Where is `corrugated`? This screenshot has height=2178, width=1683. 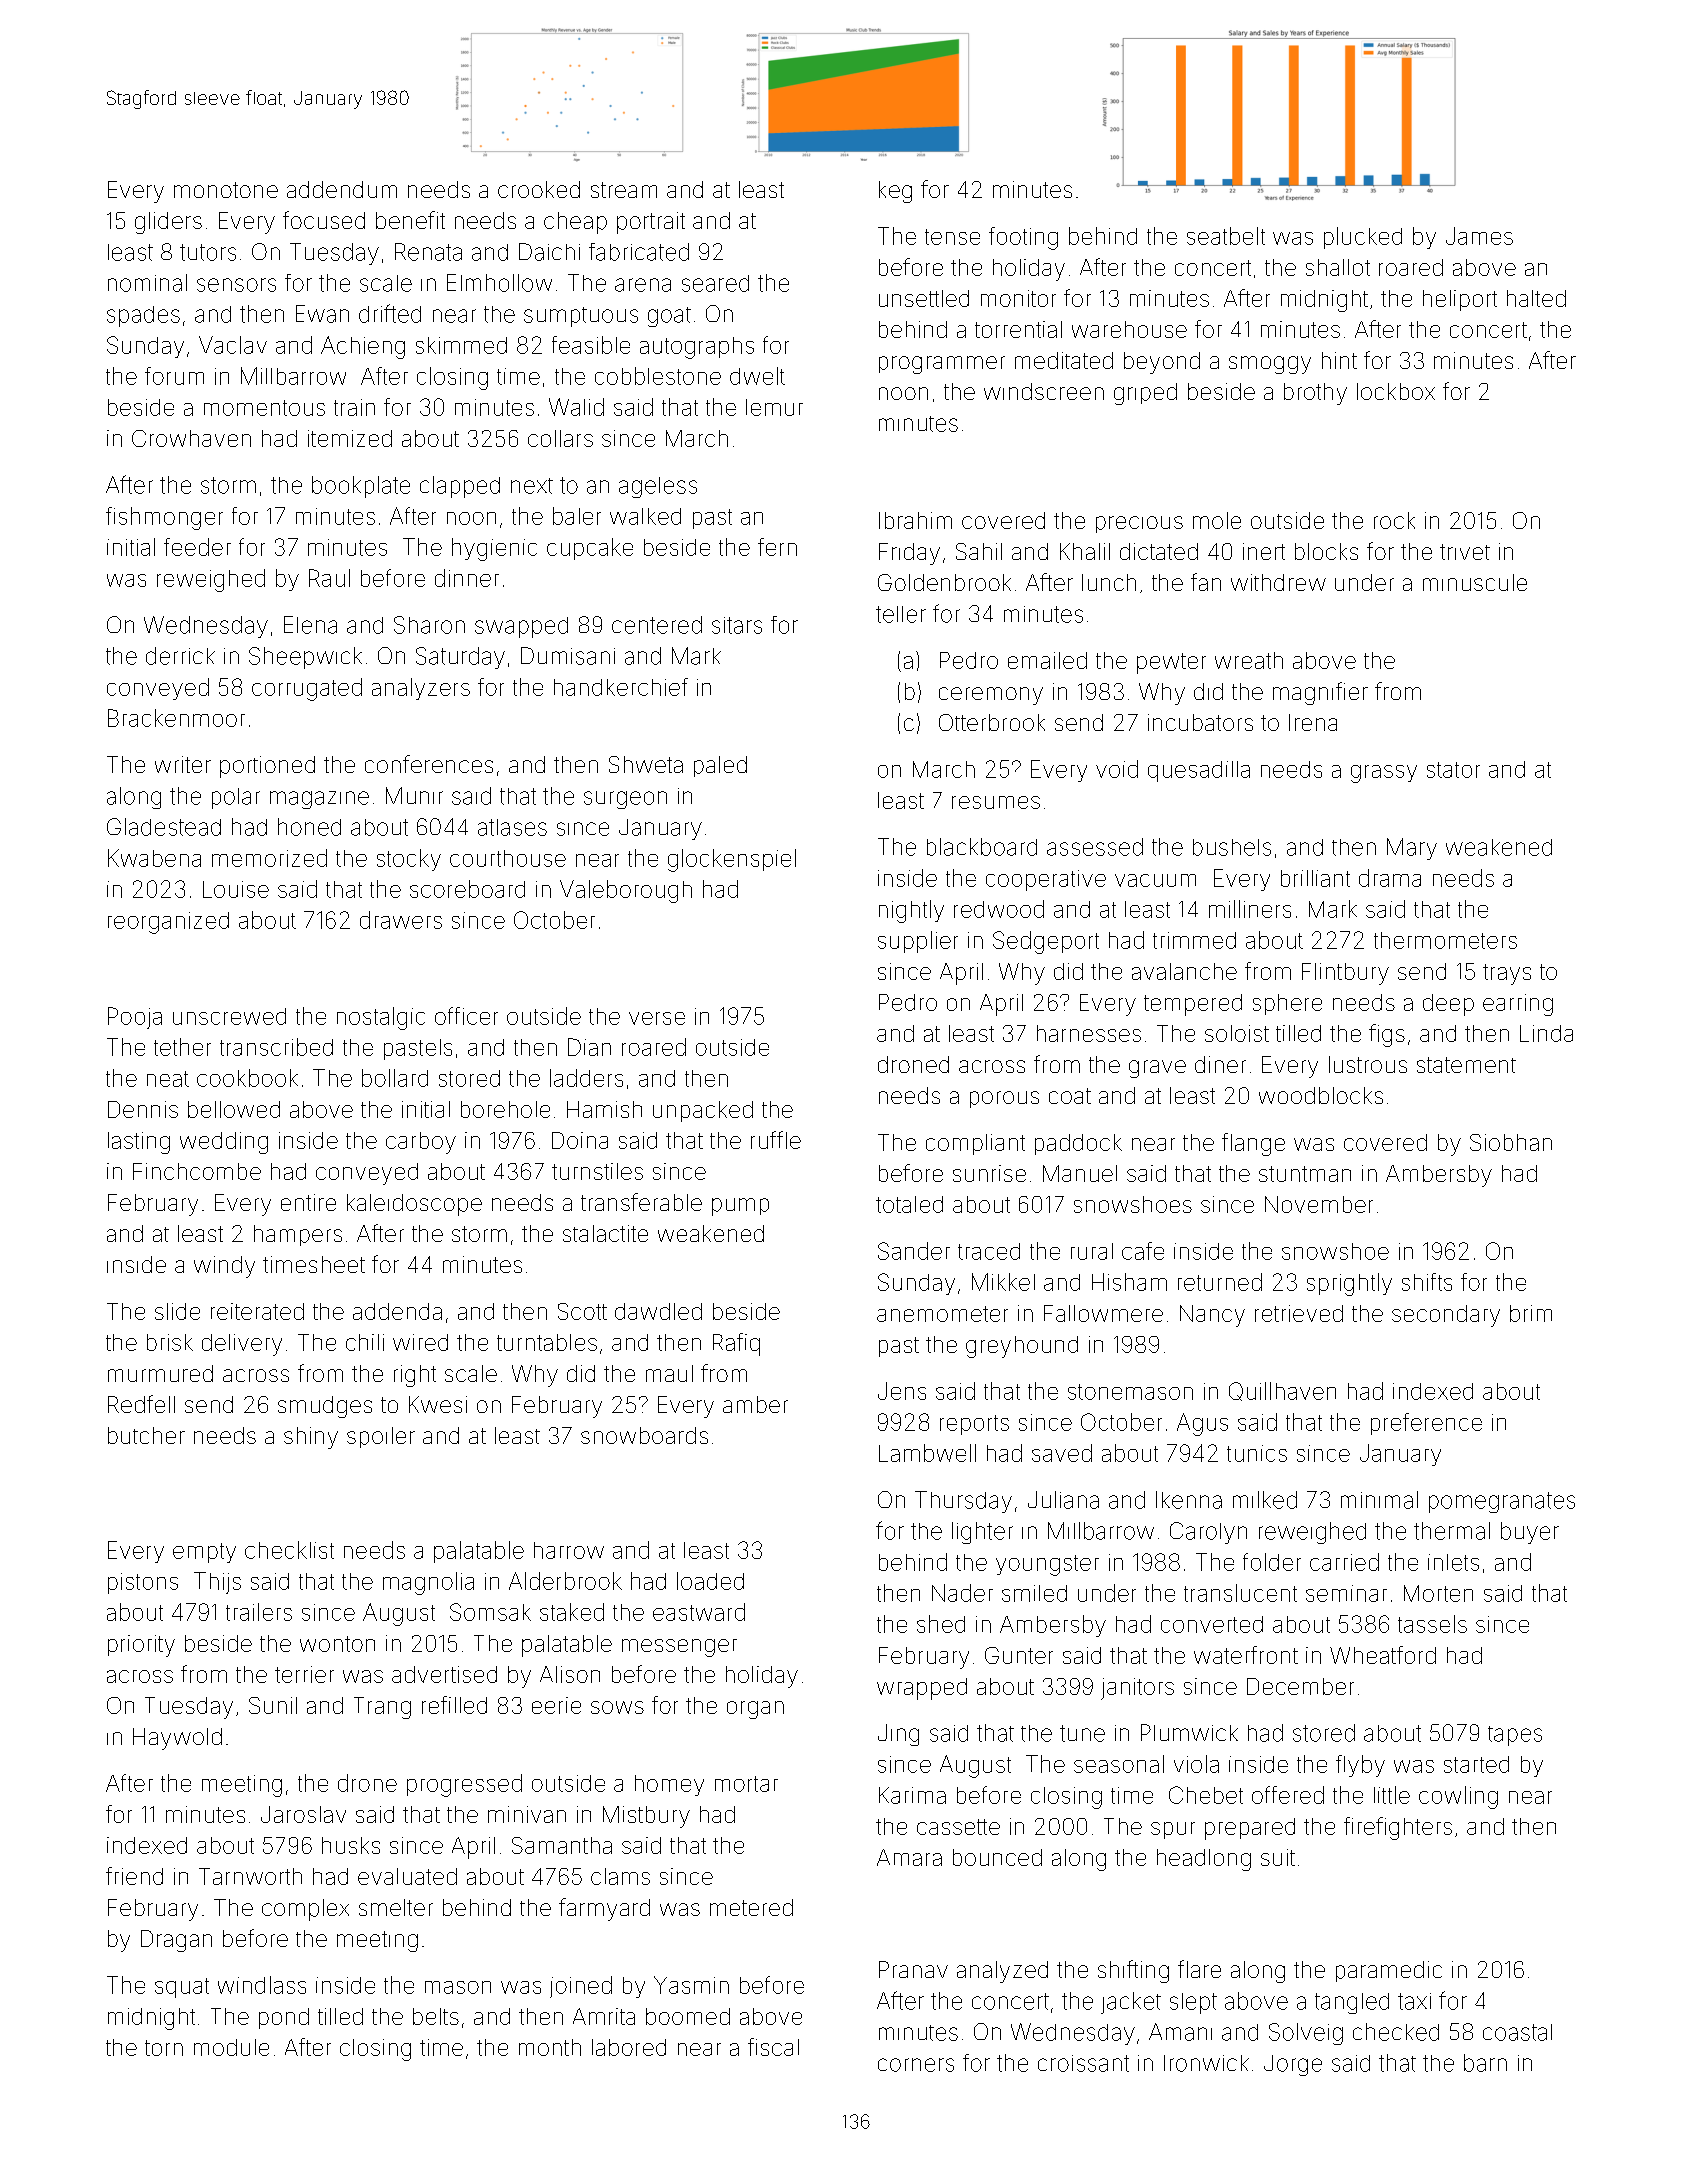
corrugated is located at coordinates (307, 689).
